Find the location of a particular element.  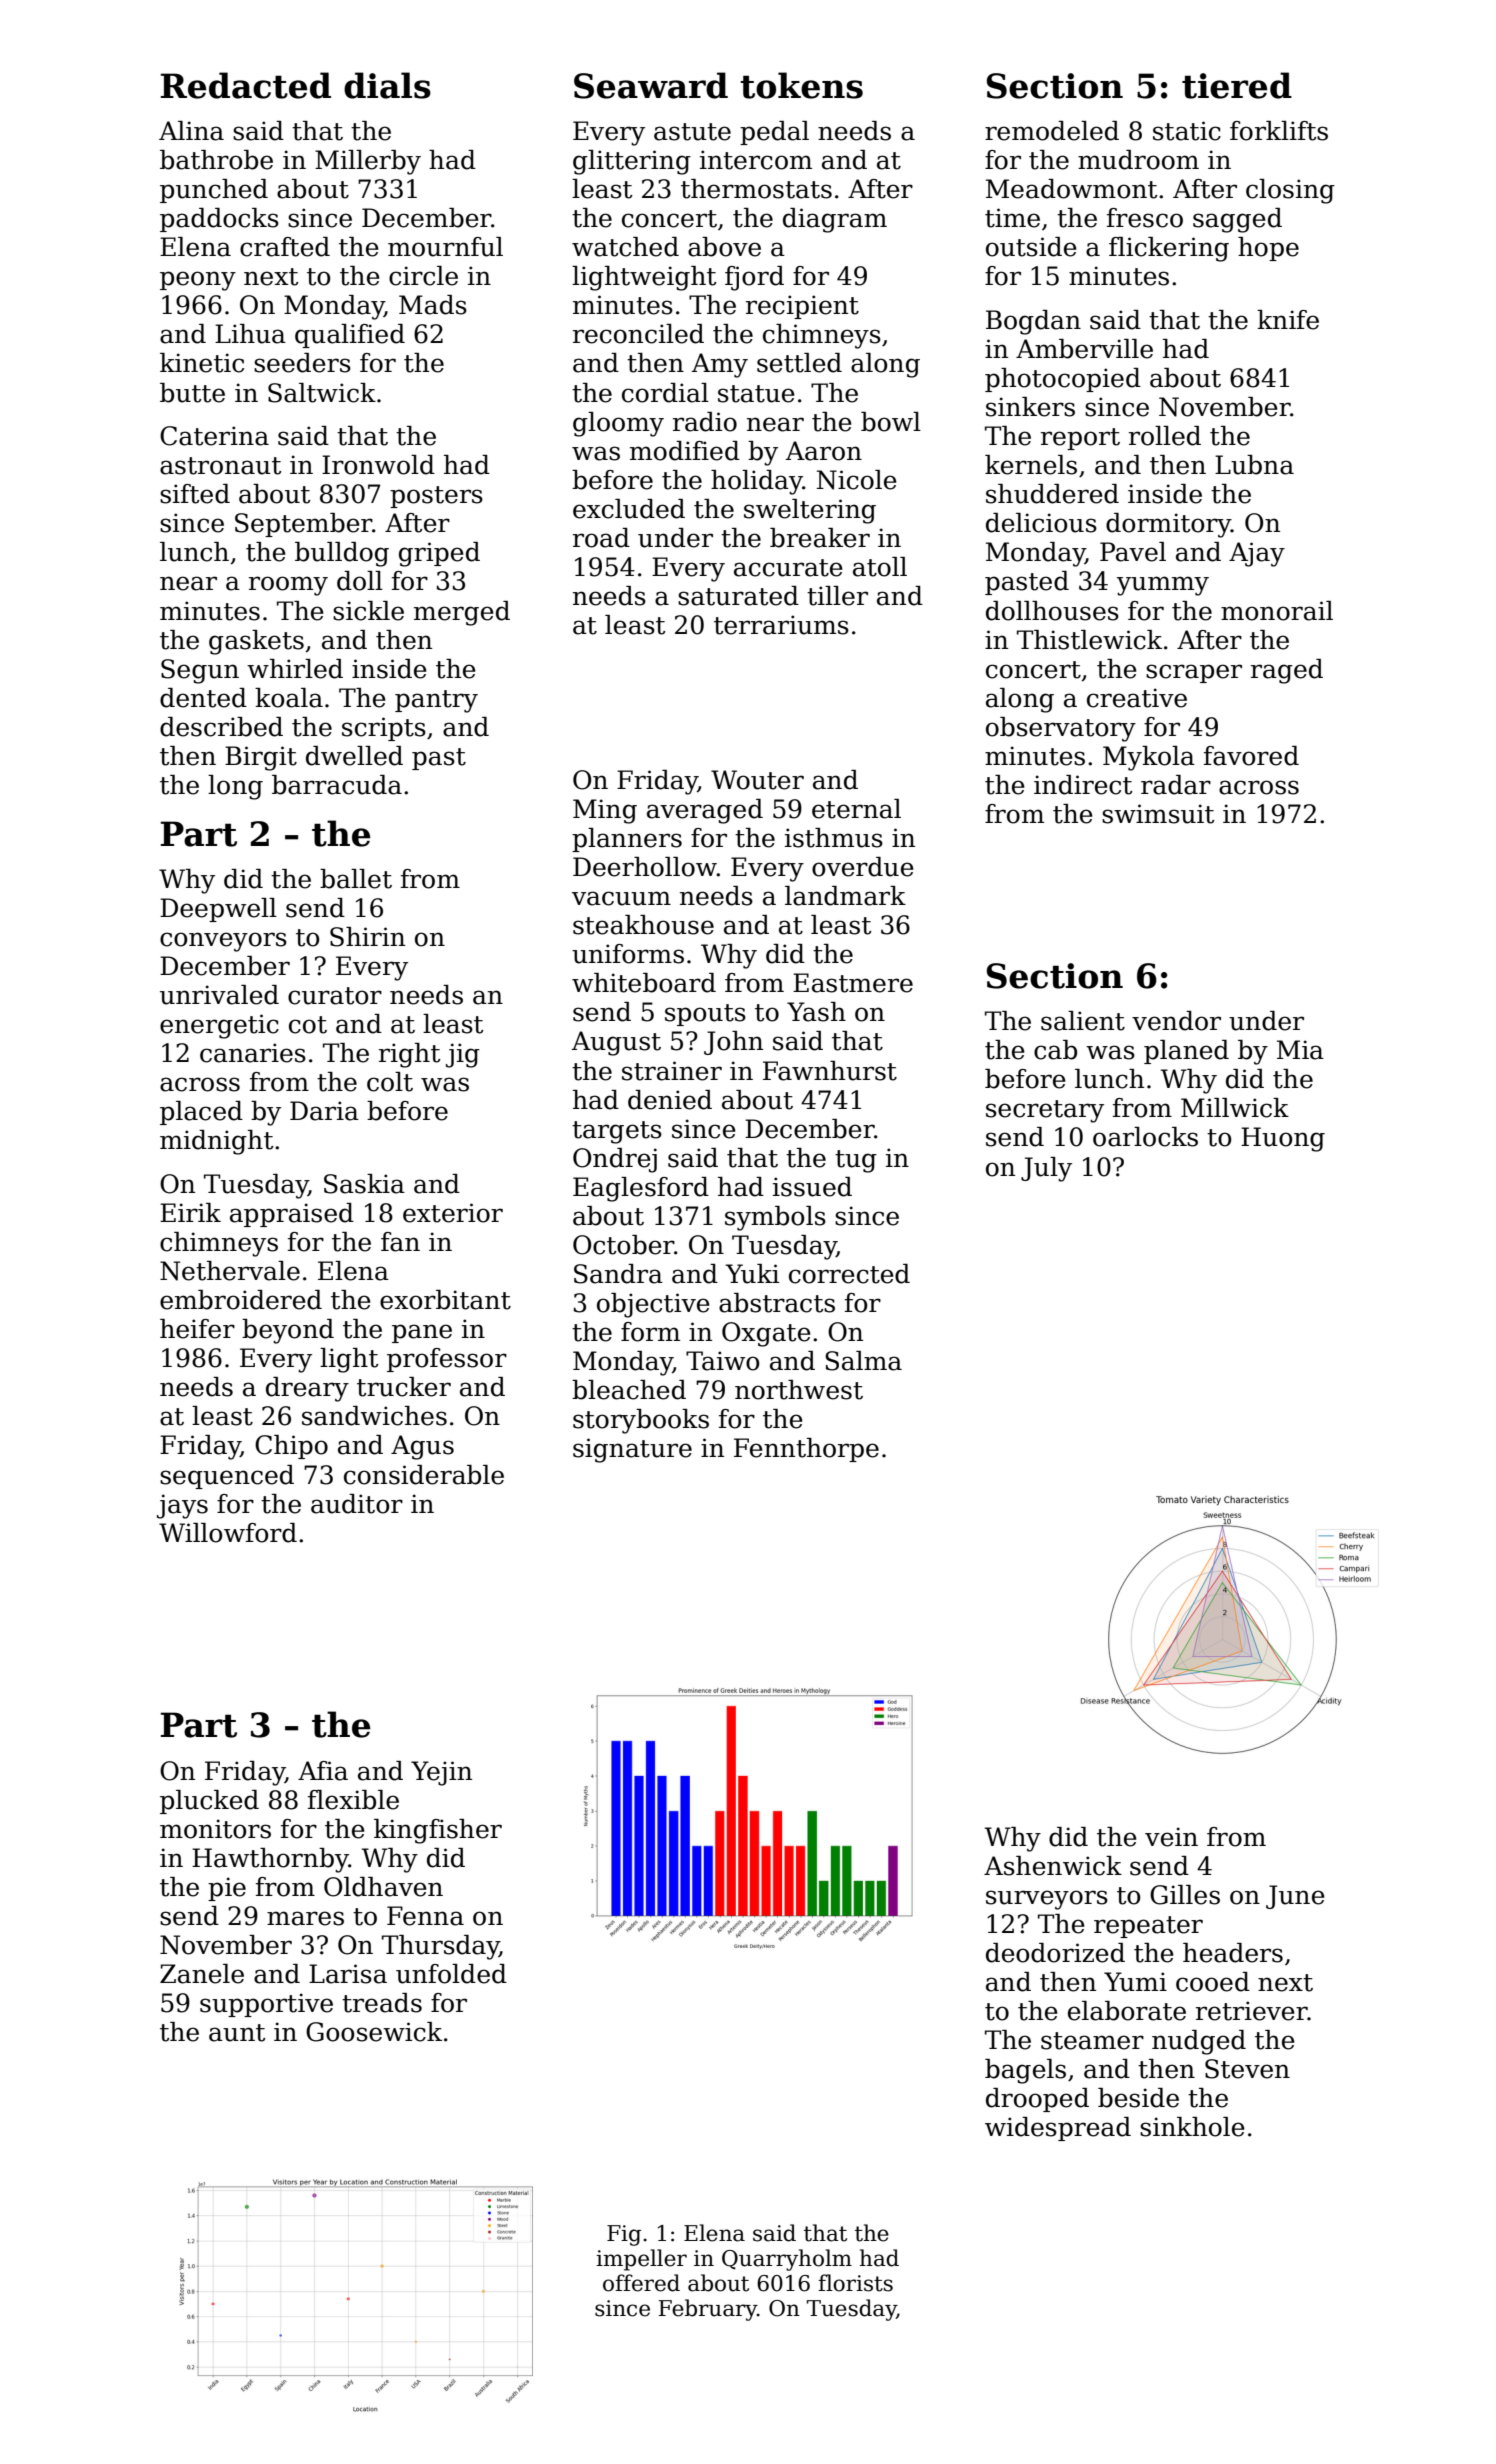

florists is located at coordinates (855, 2283).
